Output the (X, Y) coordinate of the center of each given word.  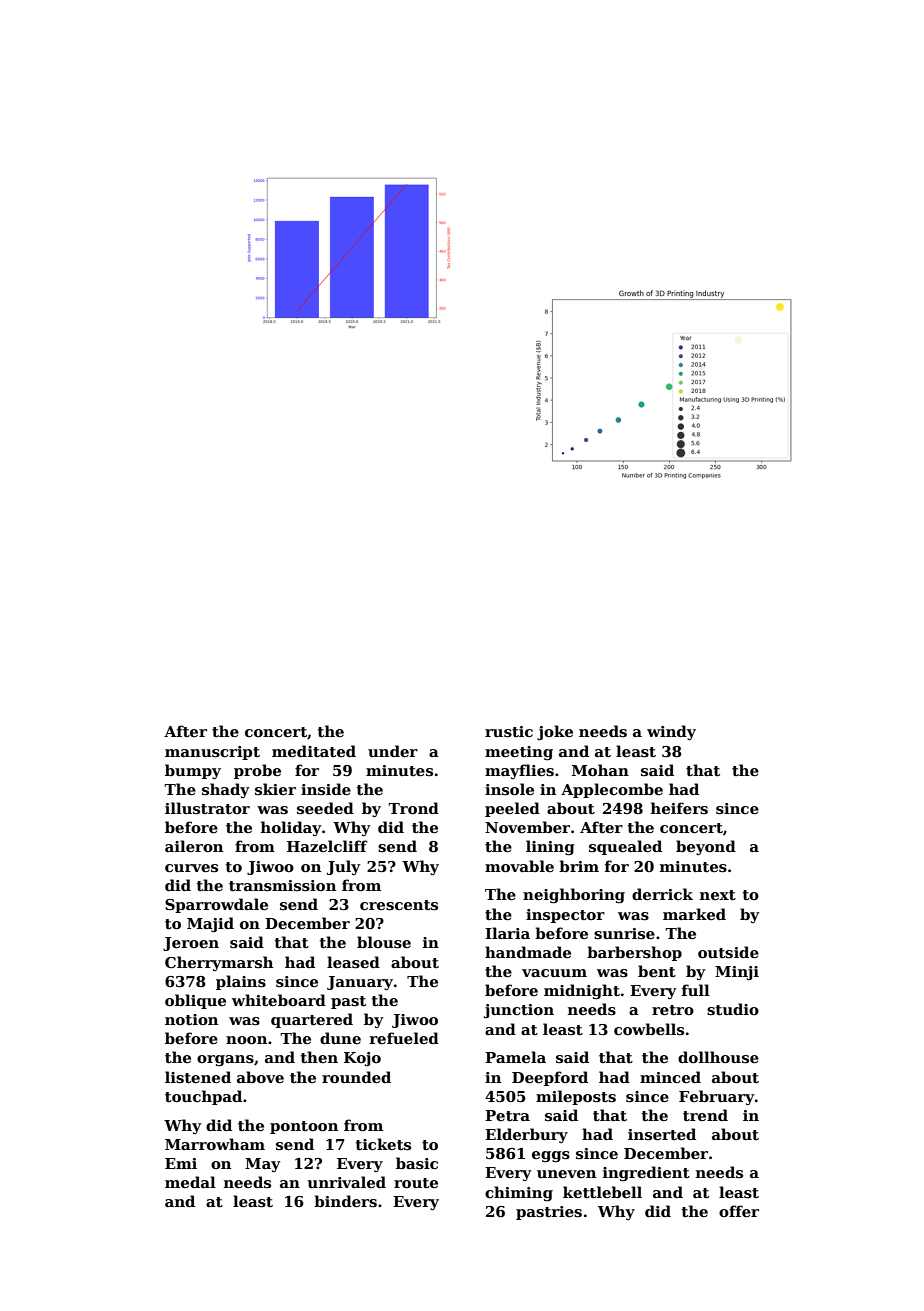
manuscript (212, 753)
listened (198, 1077)
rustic (509, 732)
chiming (519, 1194)
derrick (662, 894)
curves (191, 868)
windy (671, 732)
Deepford (550, 1078)
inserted (662, 1134)
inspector (565, 916)
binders (345, 1201)
